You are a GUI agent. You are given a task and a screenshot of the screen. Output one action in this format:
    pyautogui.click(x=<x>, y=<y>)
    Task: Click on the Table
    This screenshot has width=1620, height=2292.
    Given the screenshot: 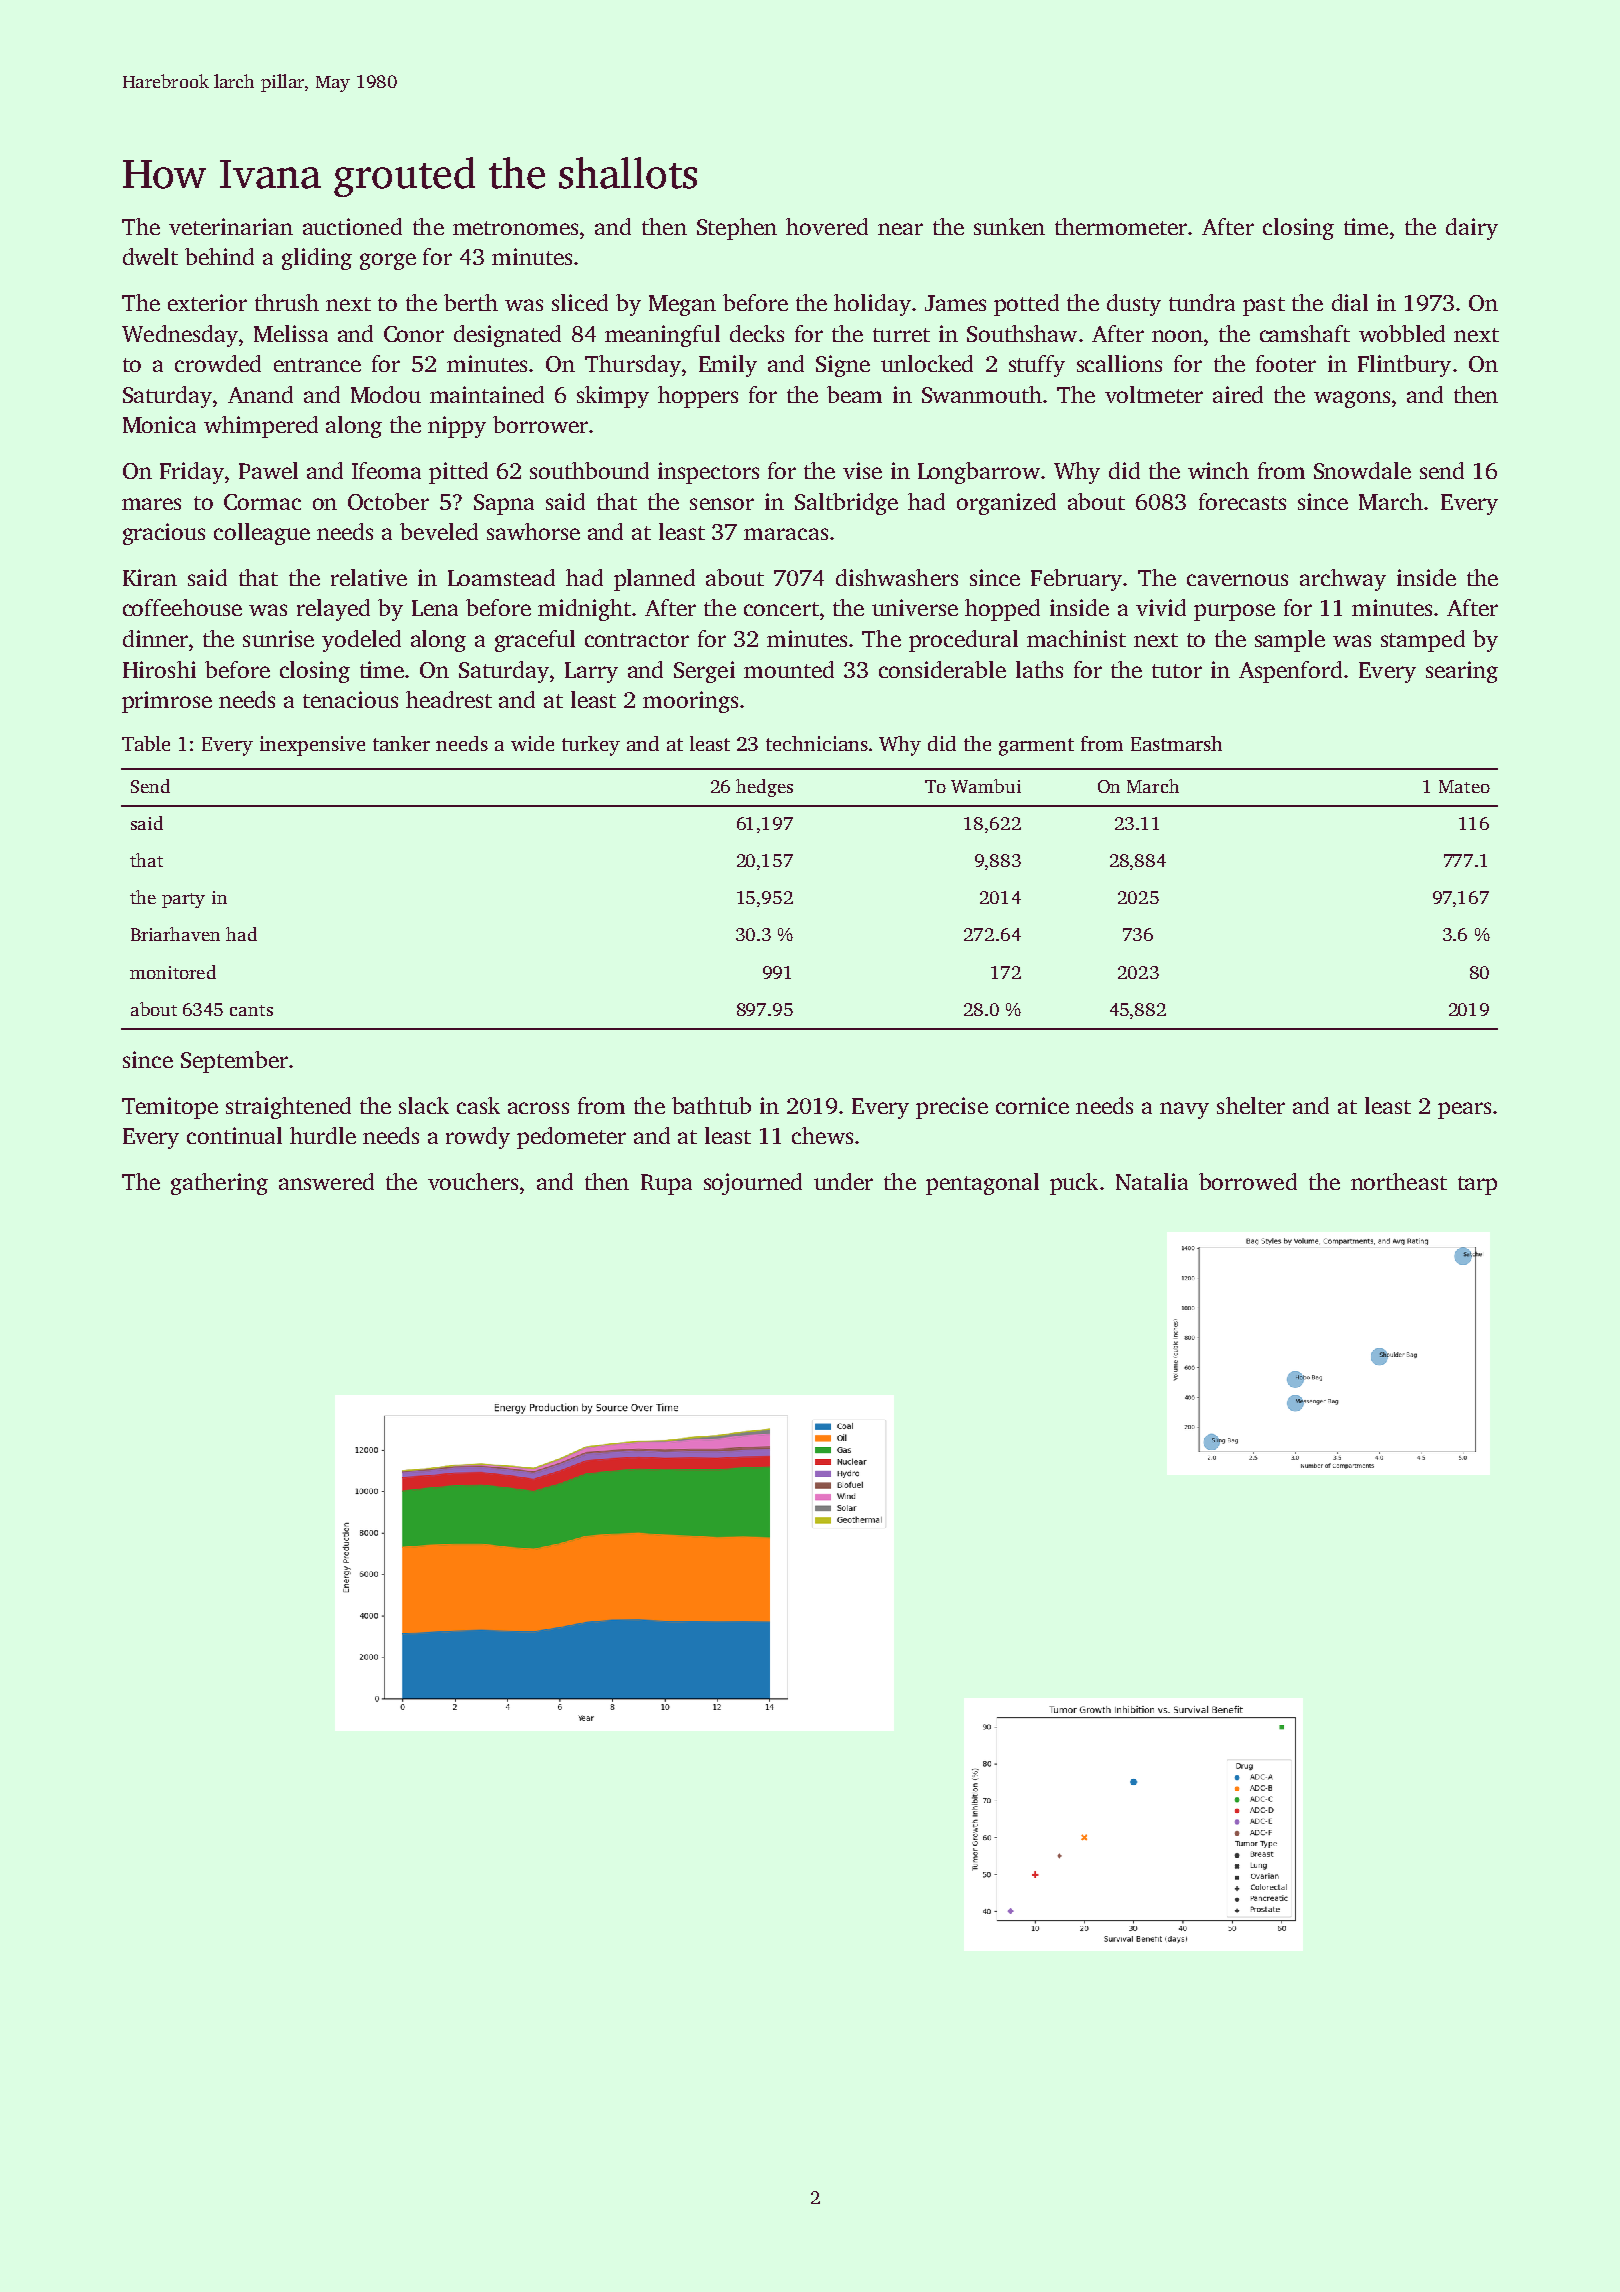 What is the action you would take?
    pyautogui.click(x=146, y=743)
